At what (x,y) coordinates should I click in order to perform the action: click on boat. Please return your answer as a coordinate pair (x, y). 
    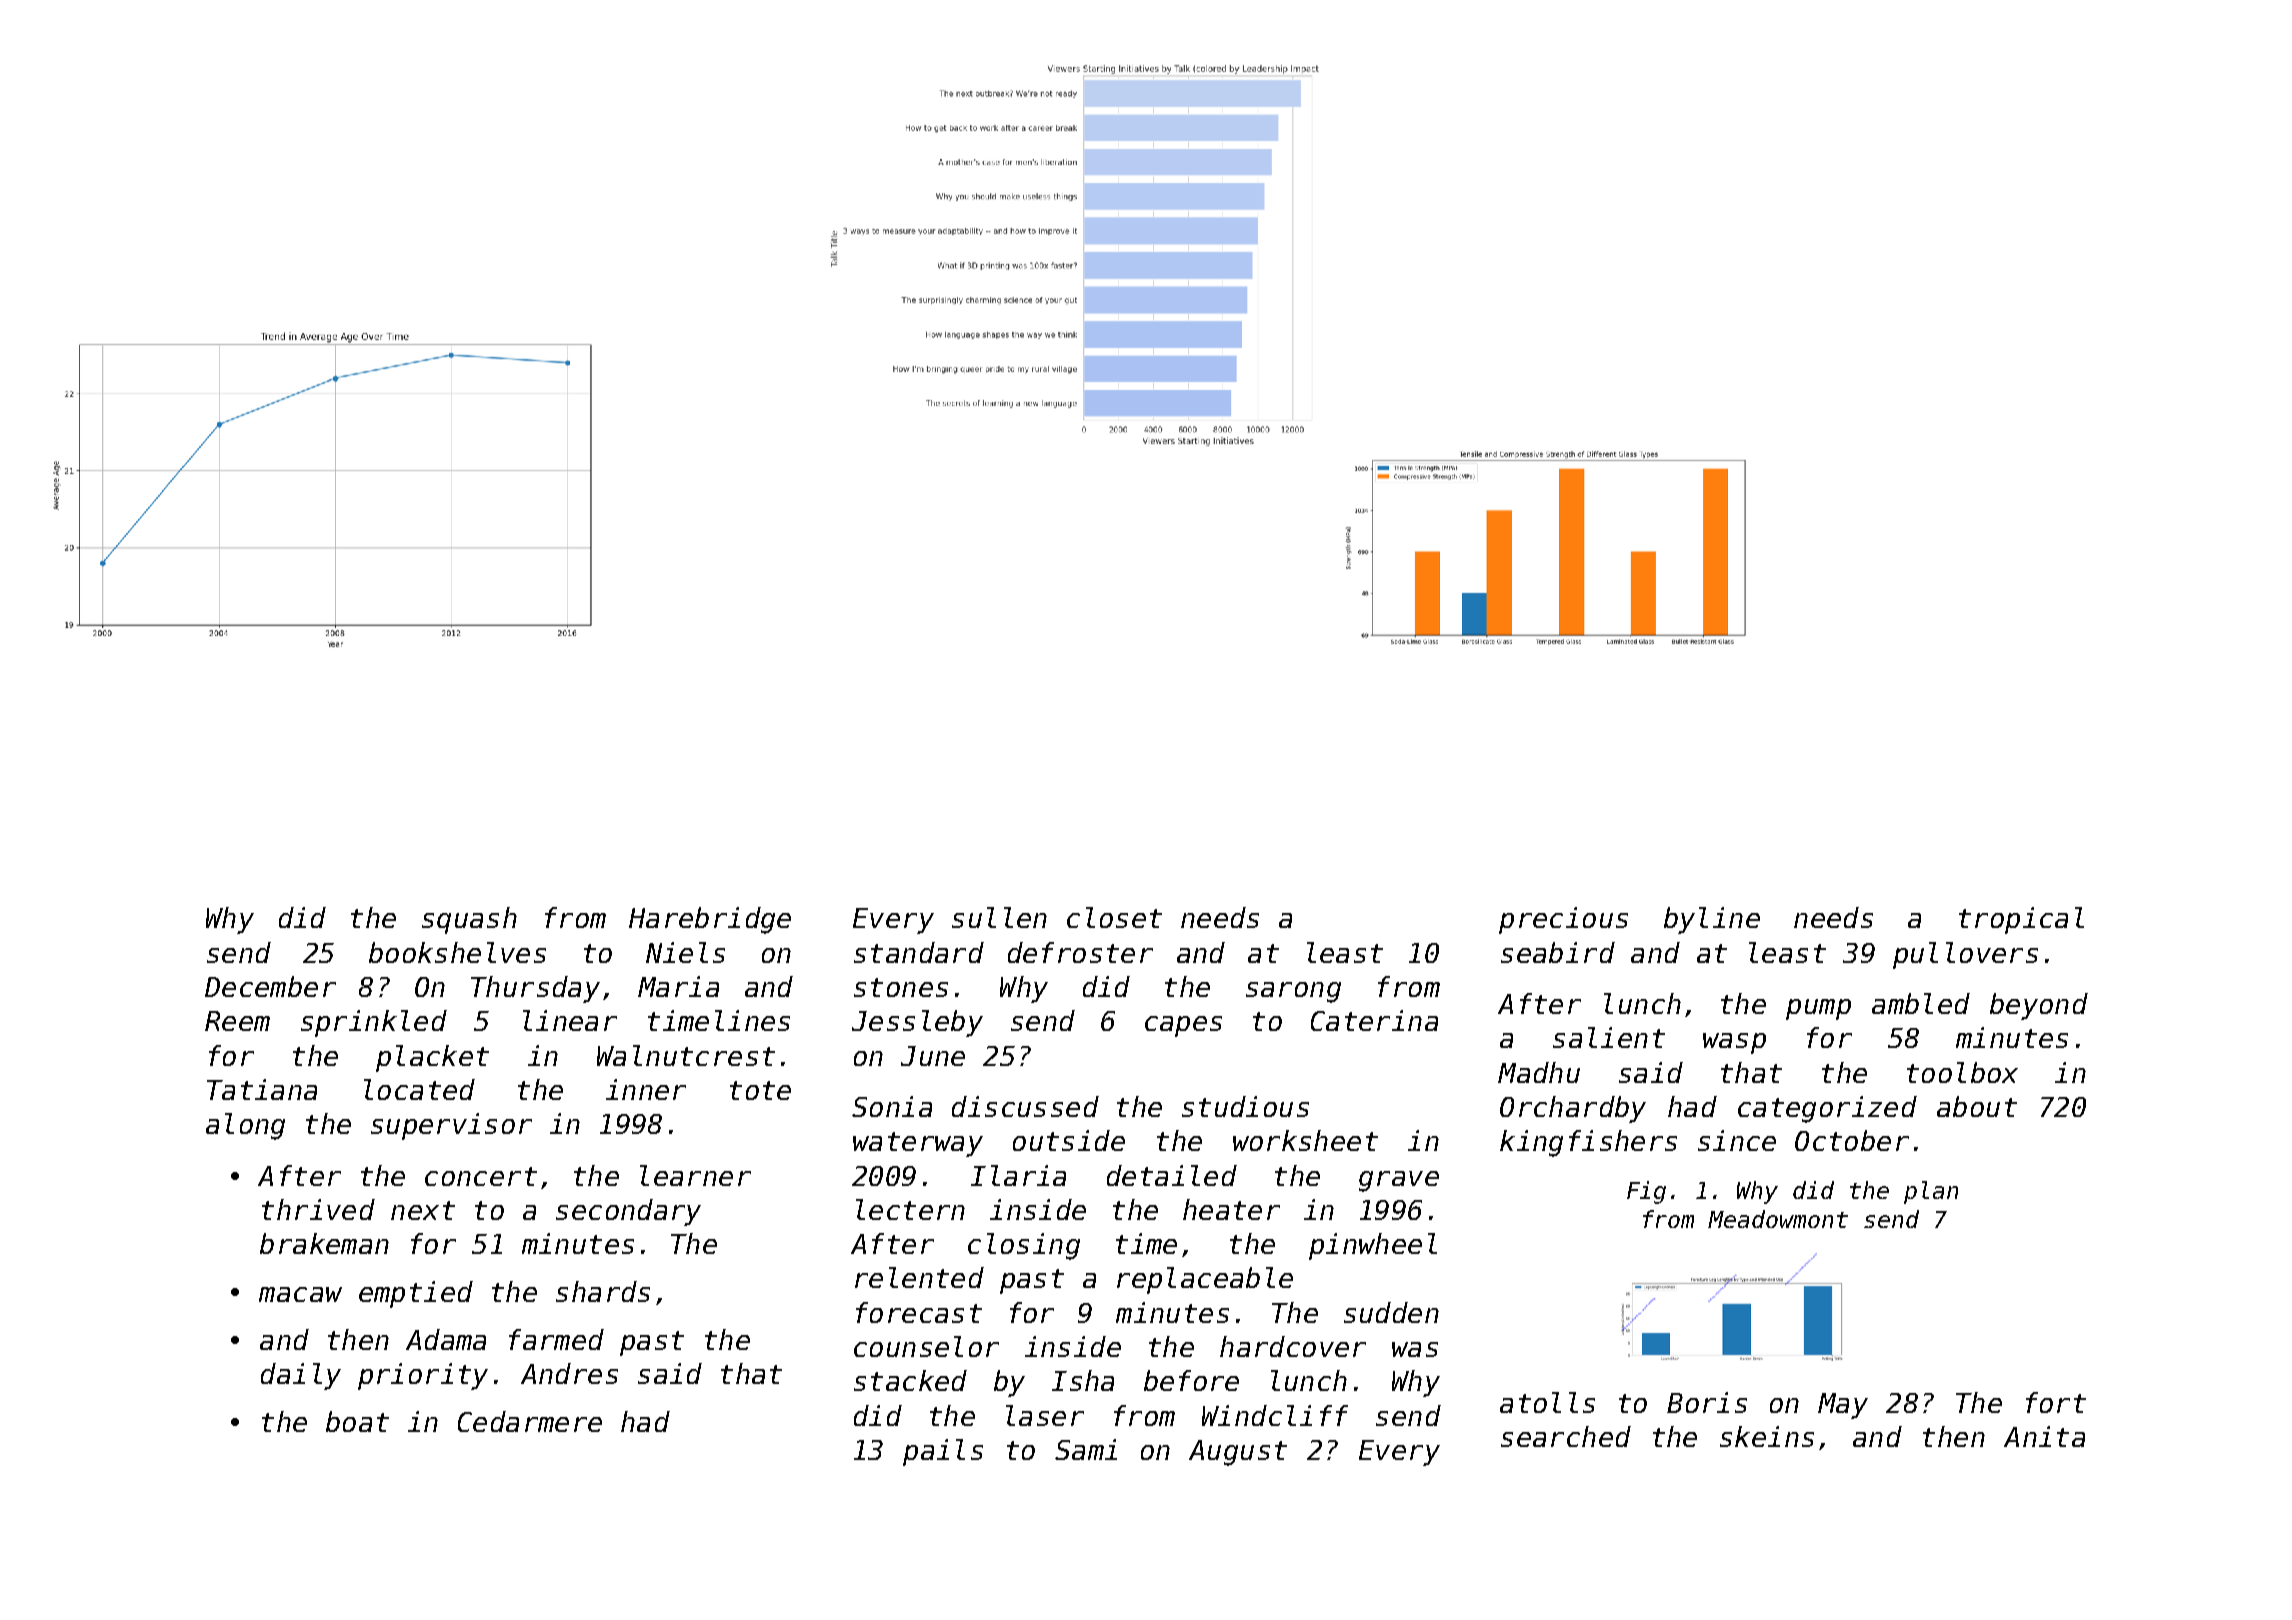
    Looking at the image, I should click on (357, 1421).
